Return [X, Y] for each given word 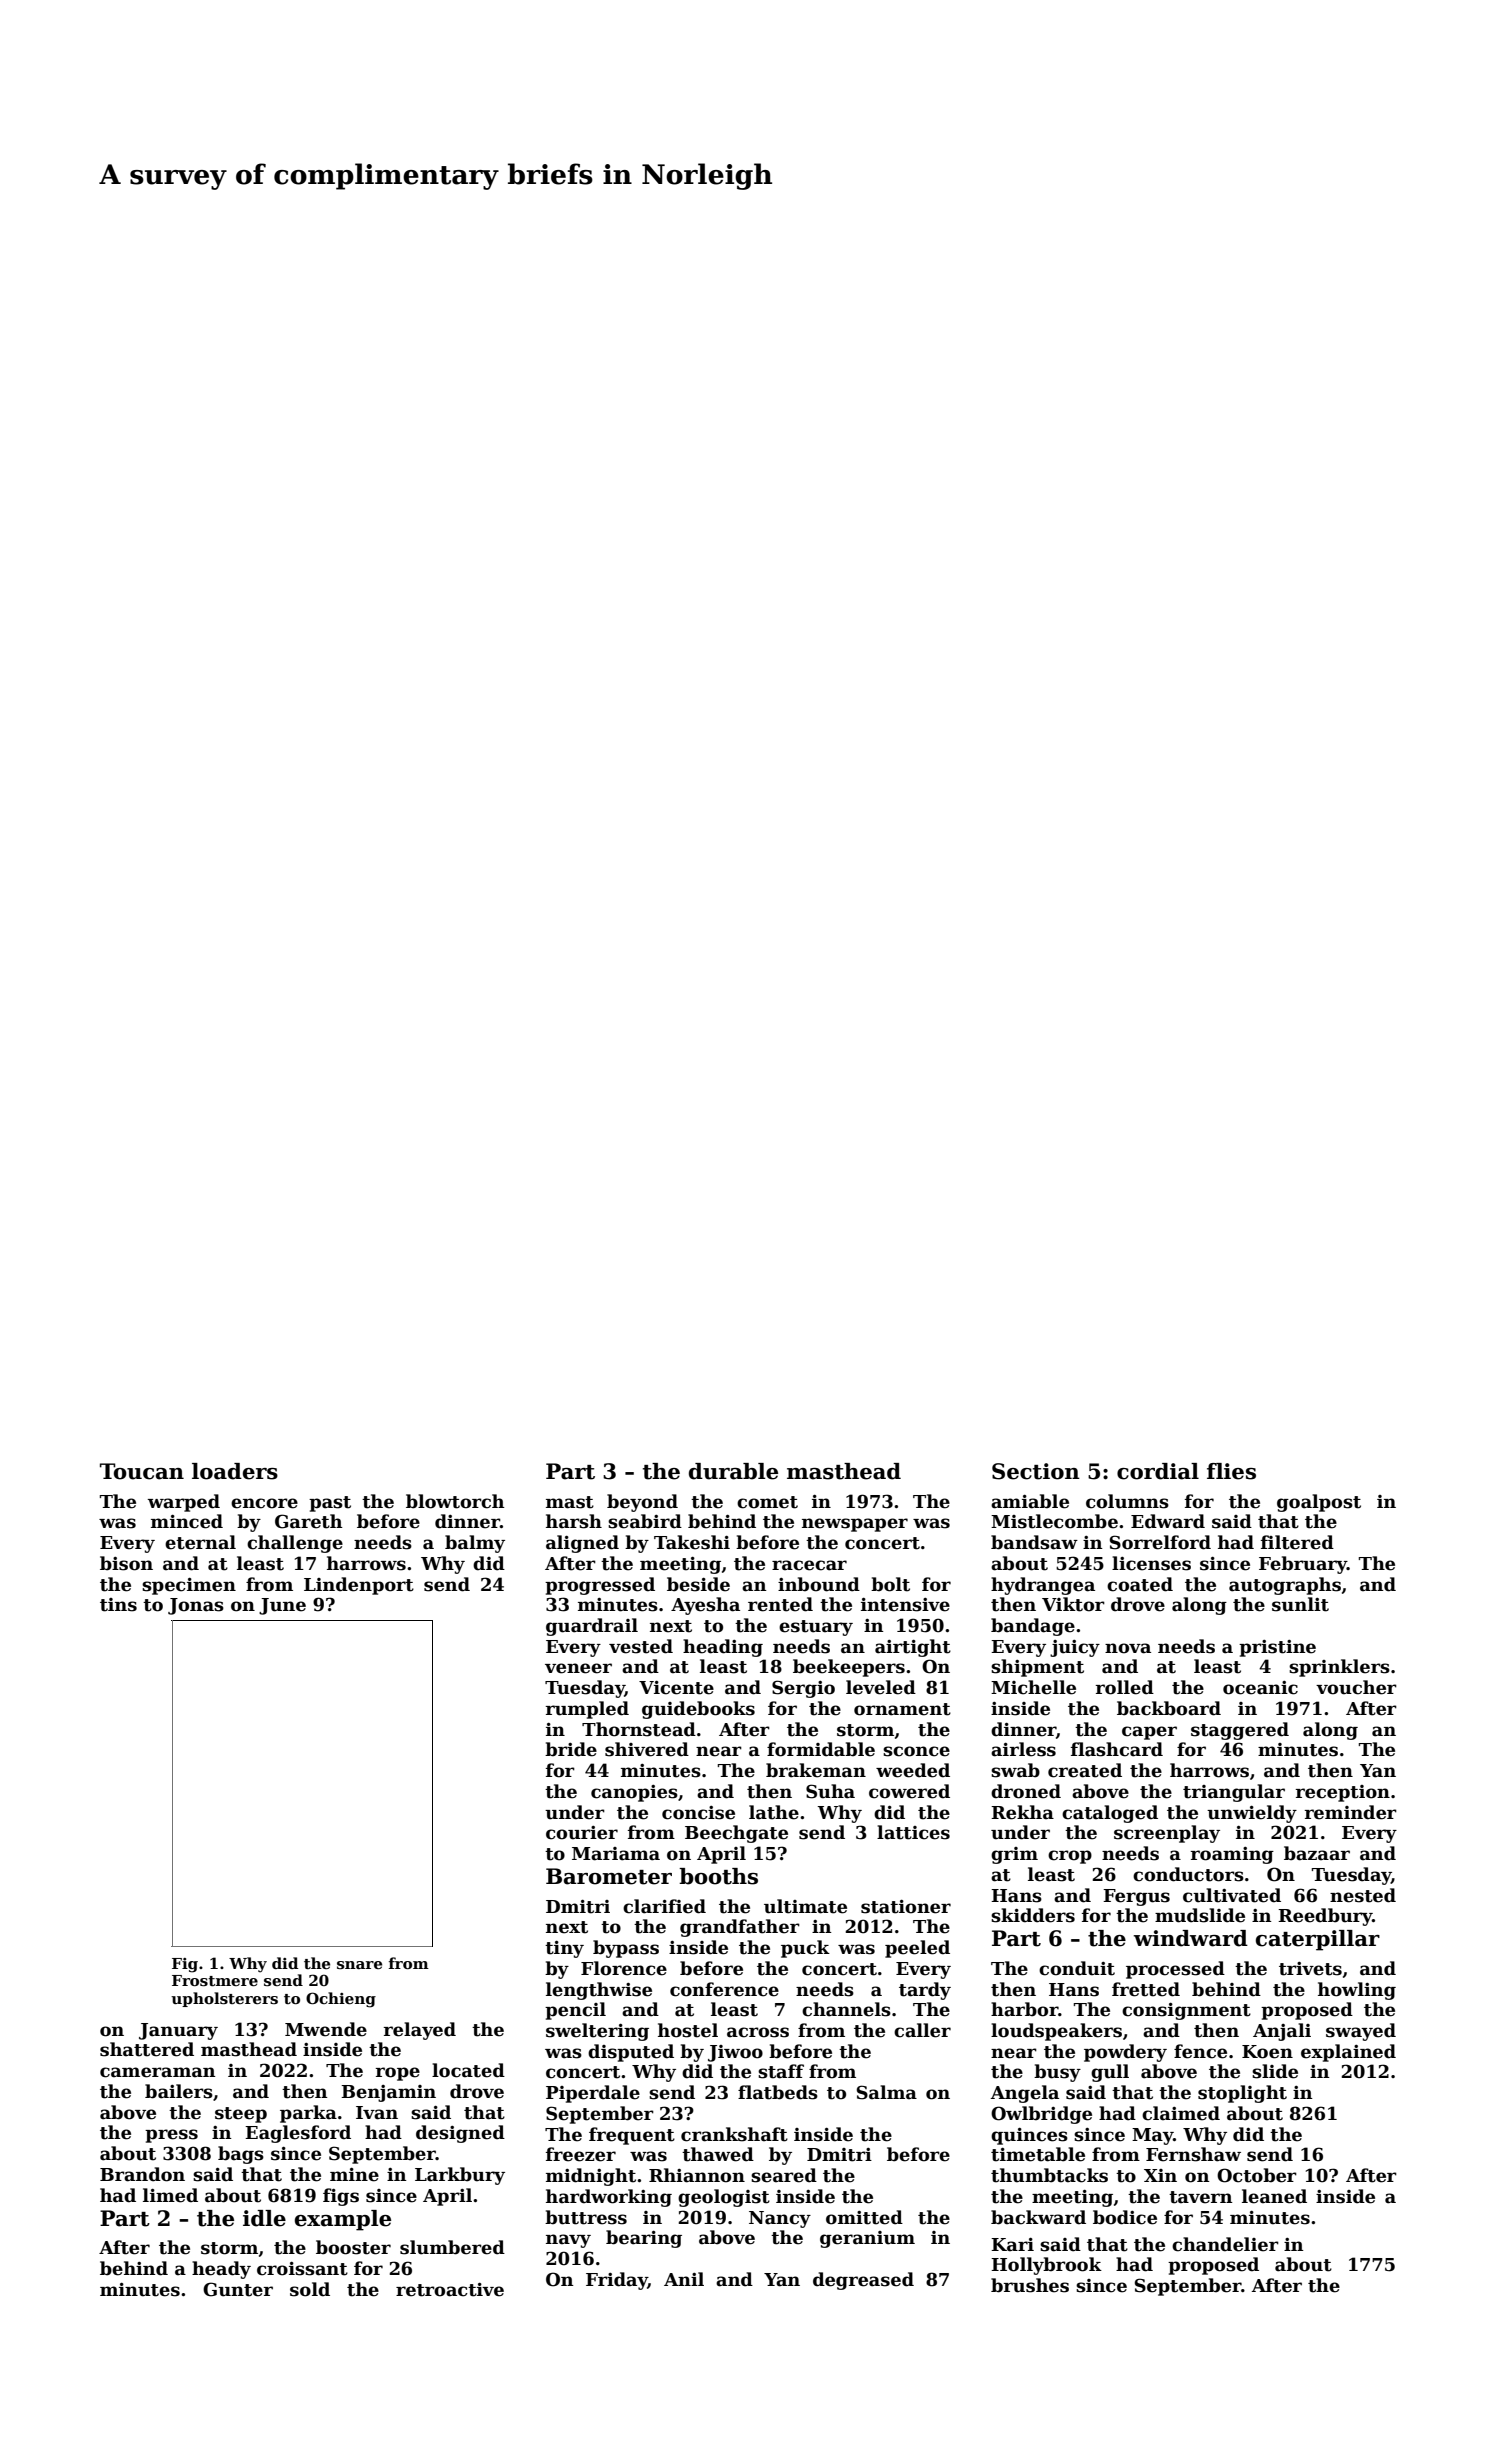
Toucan [142, 1471]
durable [733, 1471]
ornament [902, 1709]
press [171, 2136]
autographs [1285, 1586]
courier [582, 1833]
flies [1231, 1471]
